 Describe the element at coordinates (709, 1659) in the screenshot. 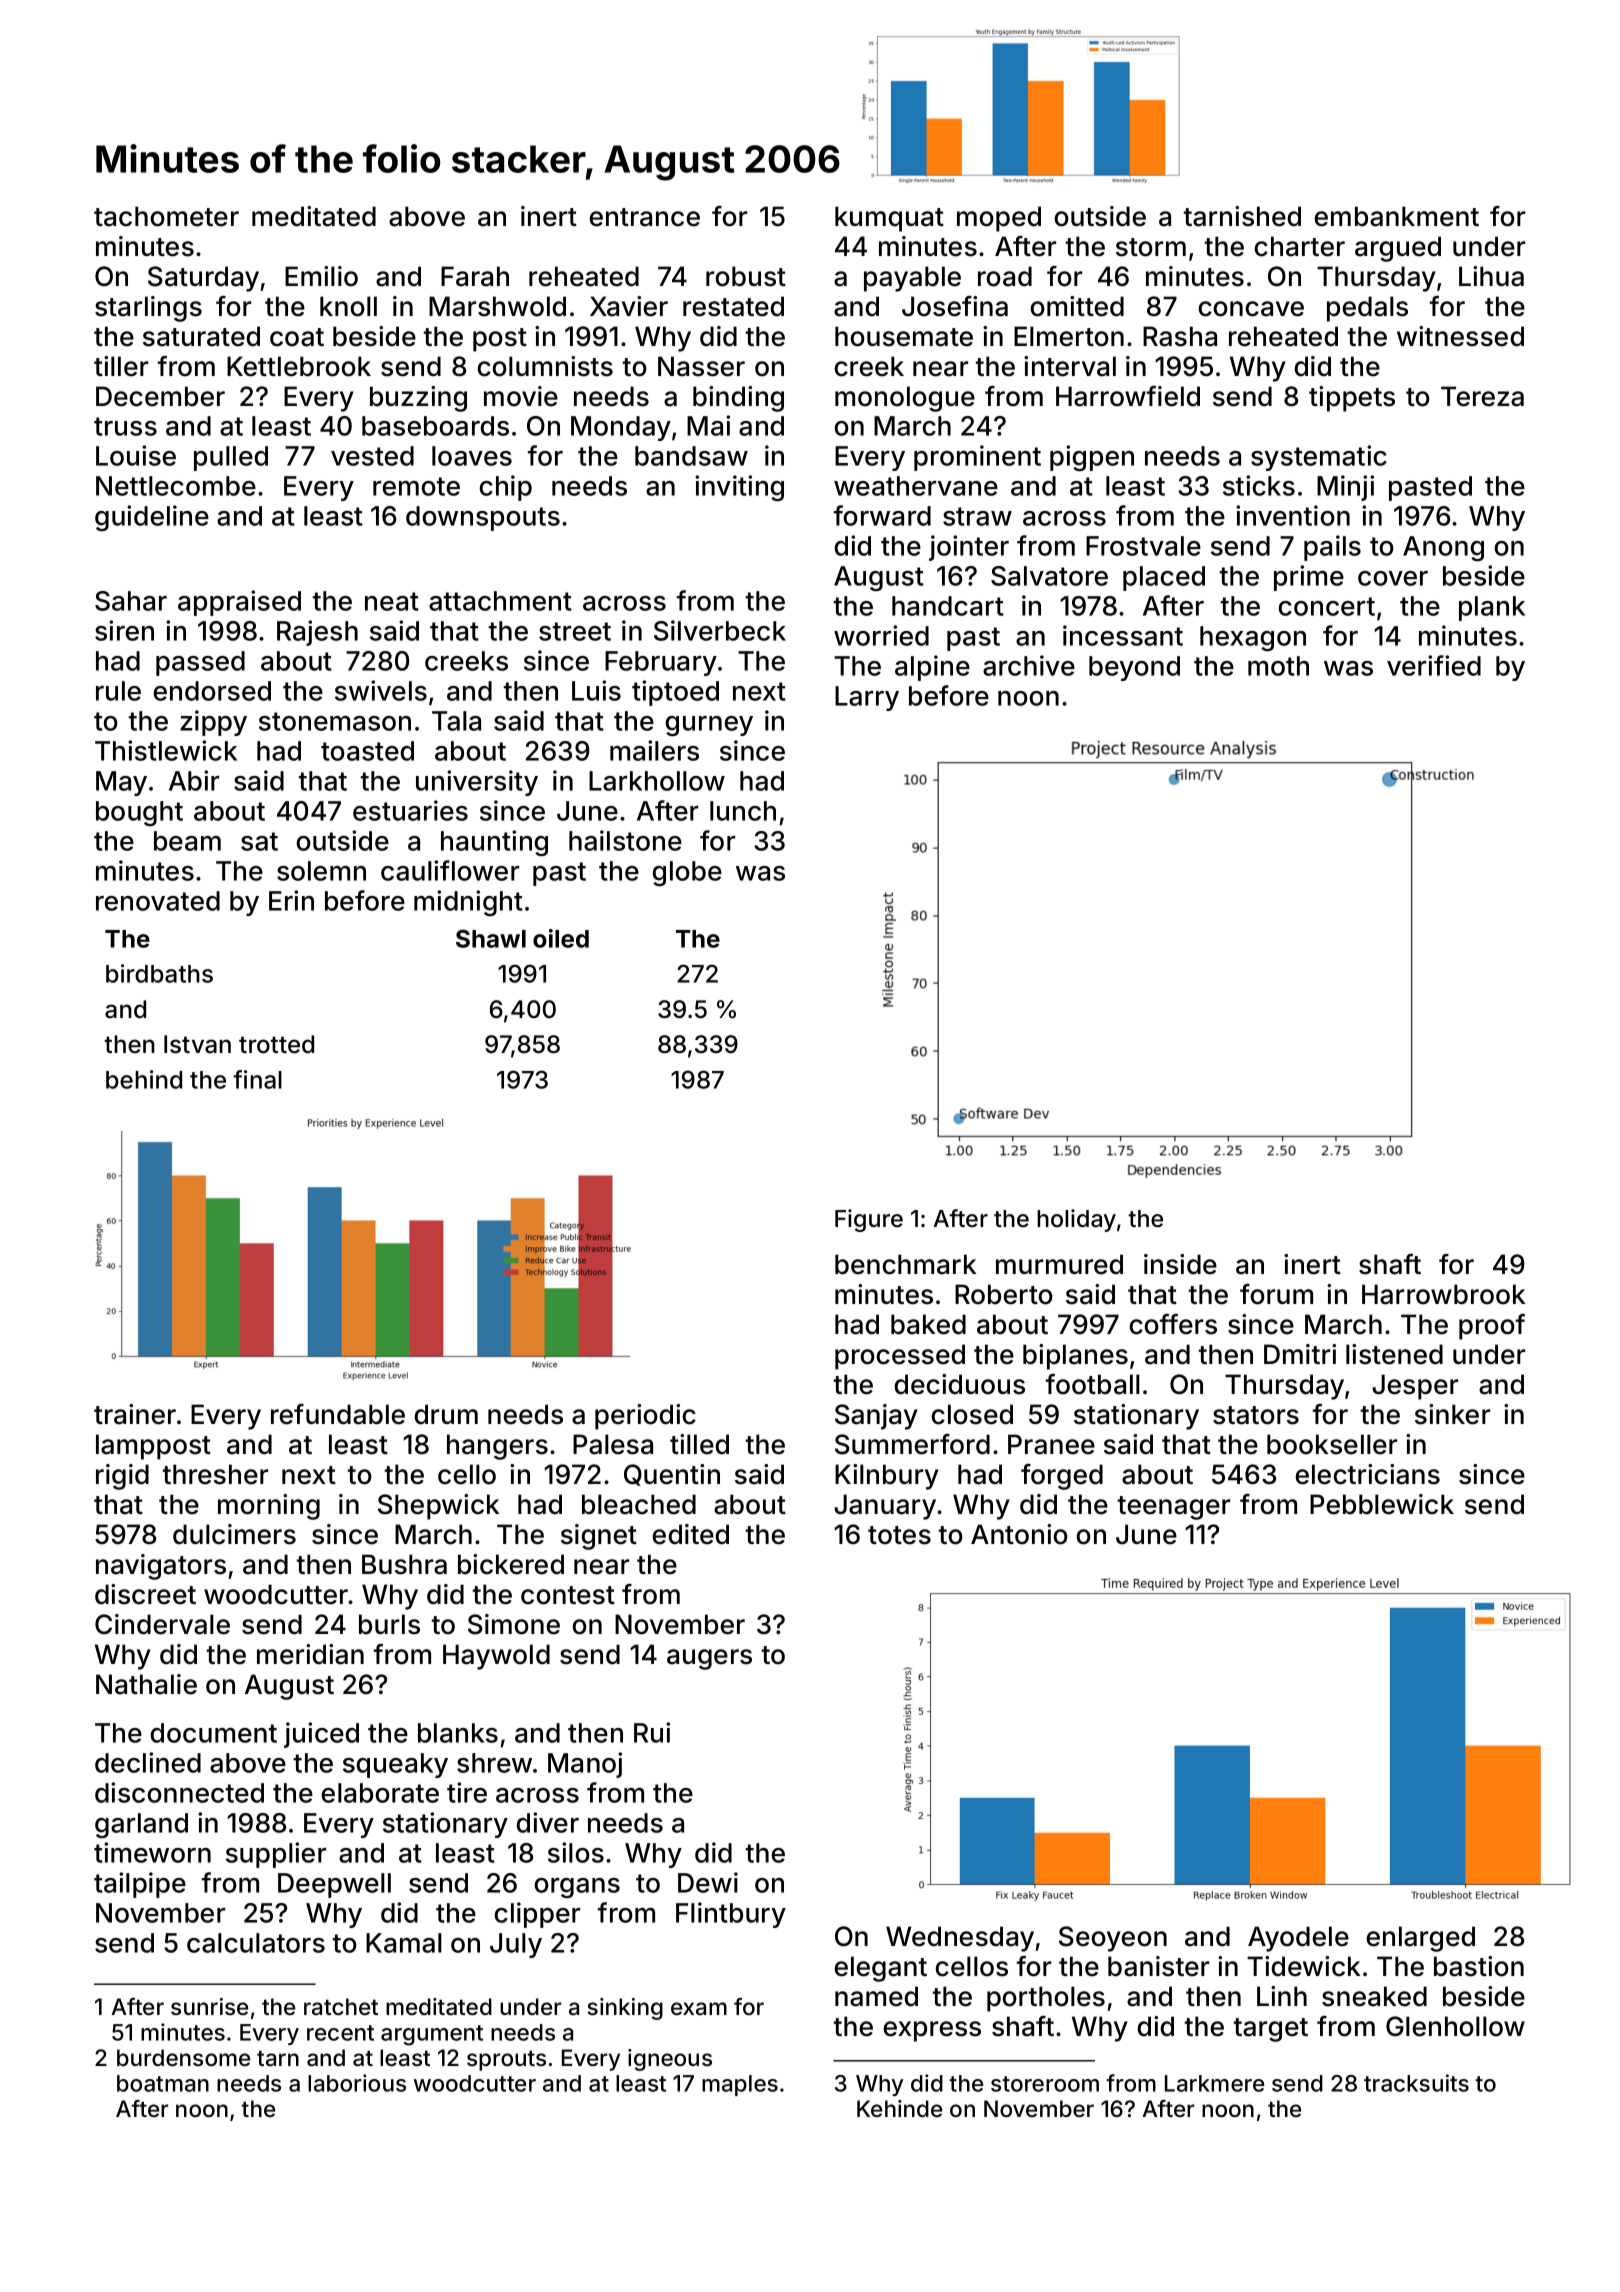

I see `augers` at that location.
